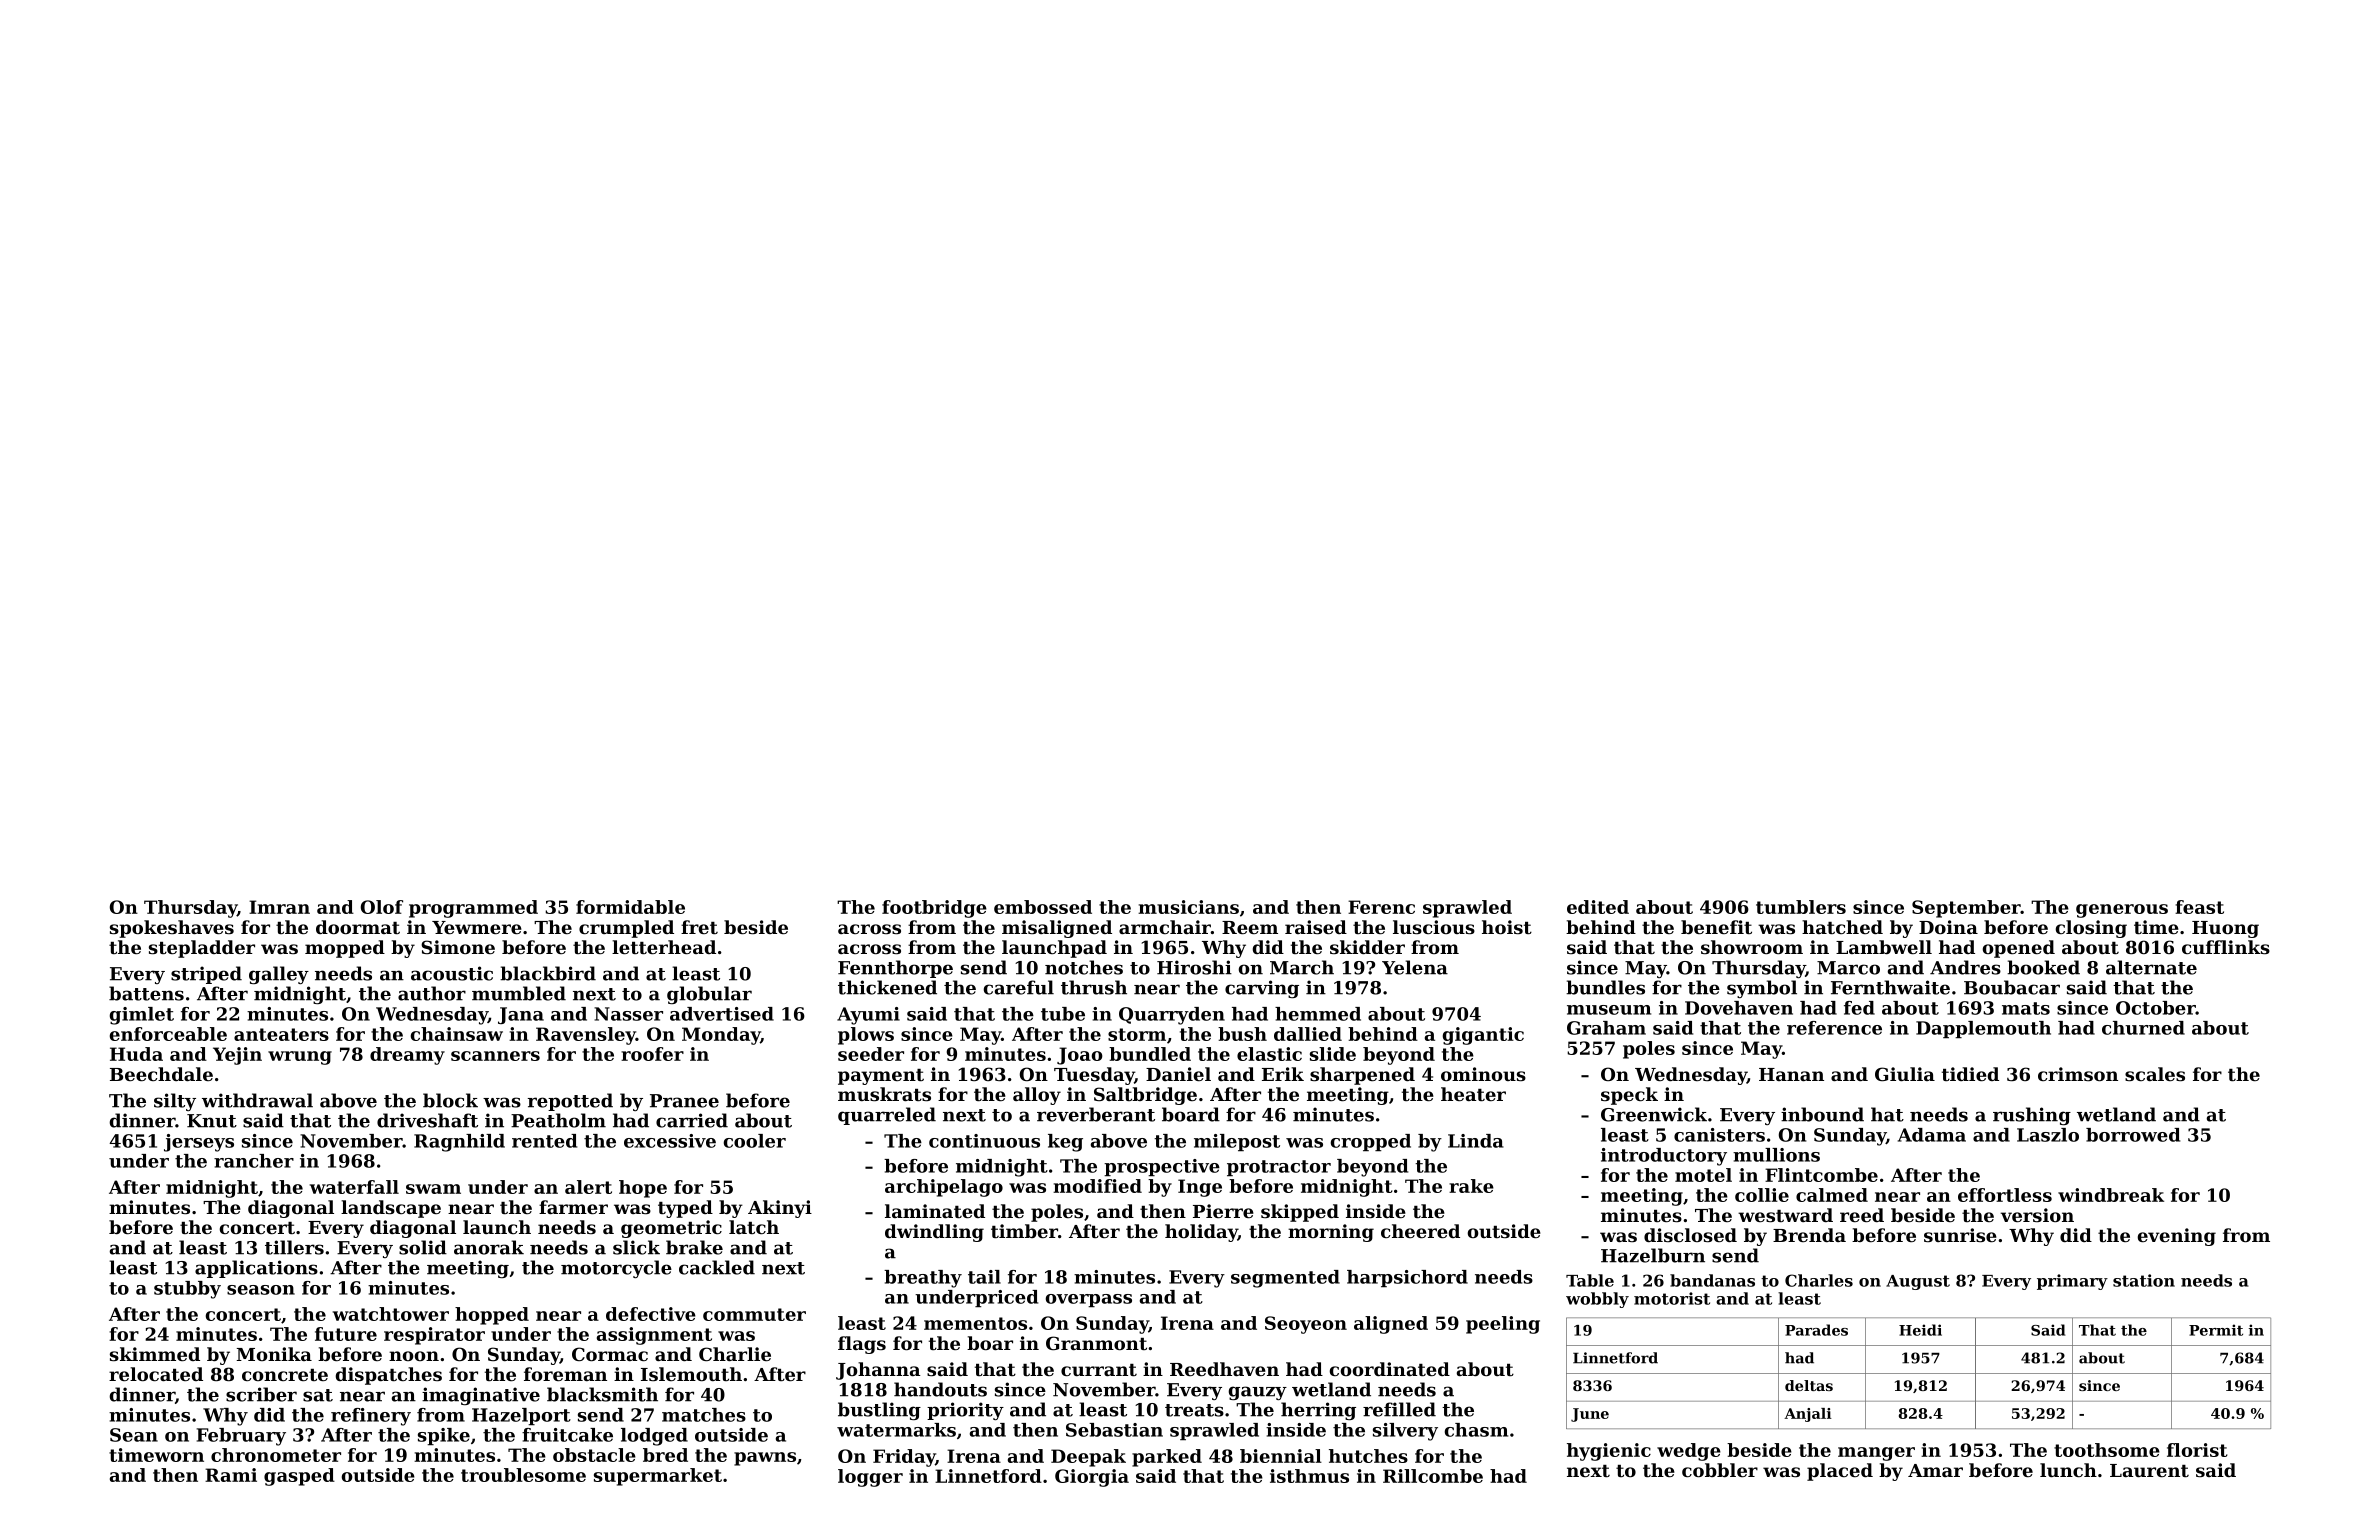  What do you see at coordinates (1080, 1056) in the screenshot?
I see `Joao` at bounding box center [1080, 1056].
